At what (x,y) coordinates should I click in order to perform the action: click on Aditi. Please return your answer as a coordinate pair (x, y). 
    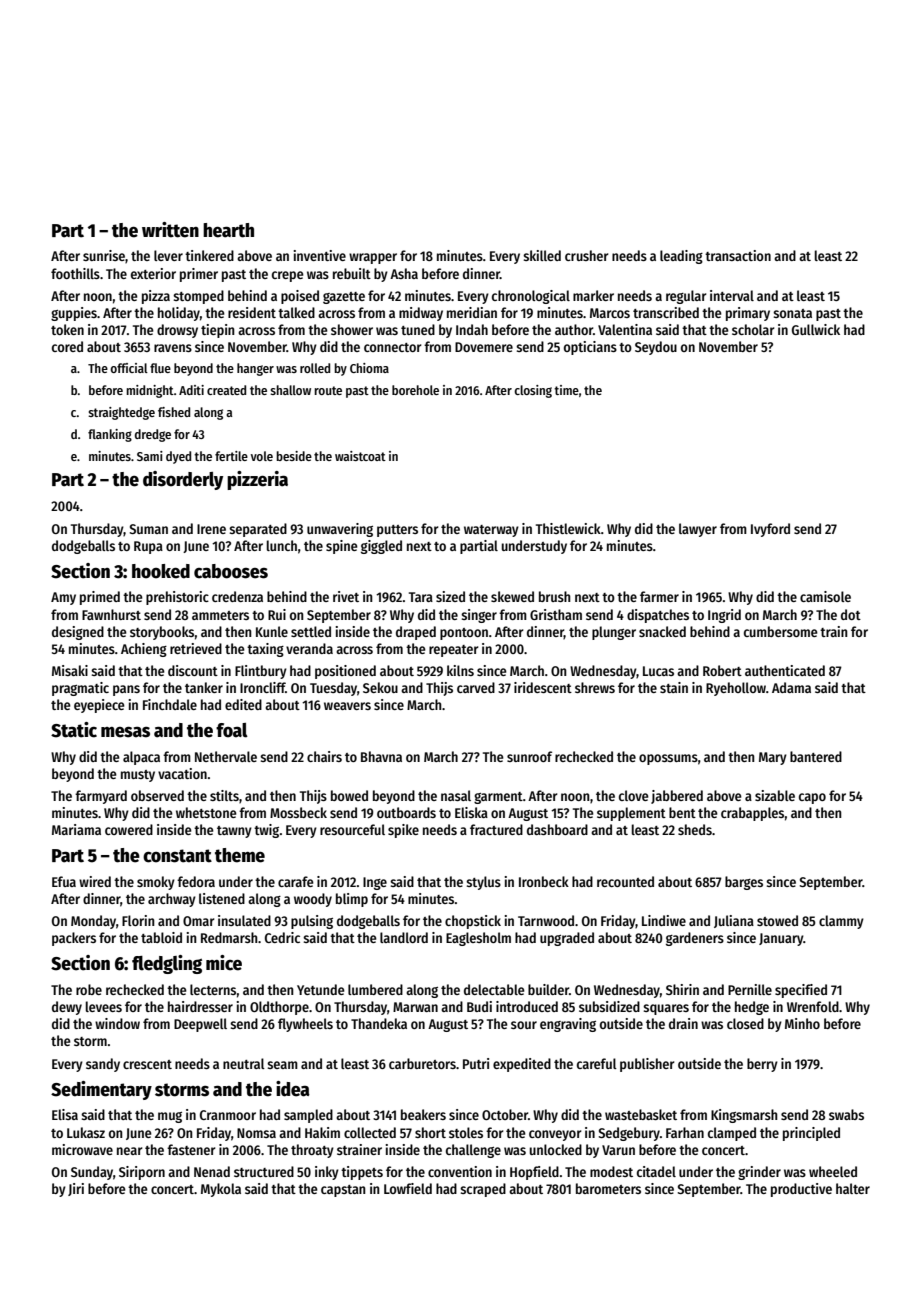
    Looking at the image, I should click on (191, 390).
